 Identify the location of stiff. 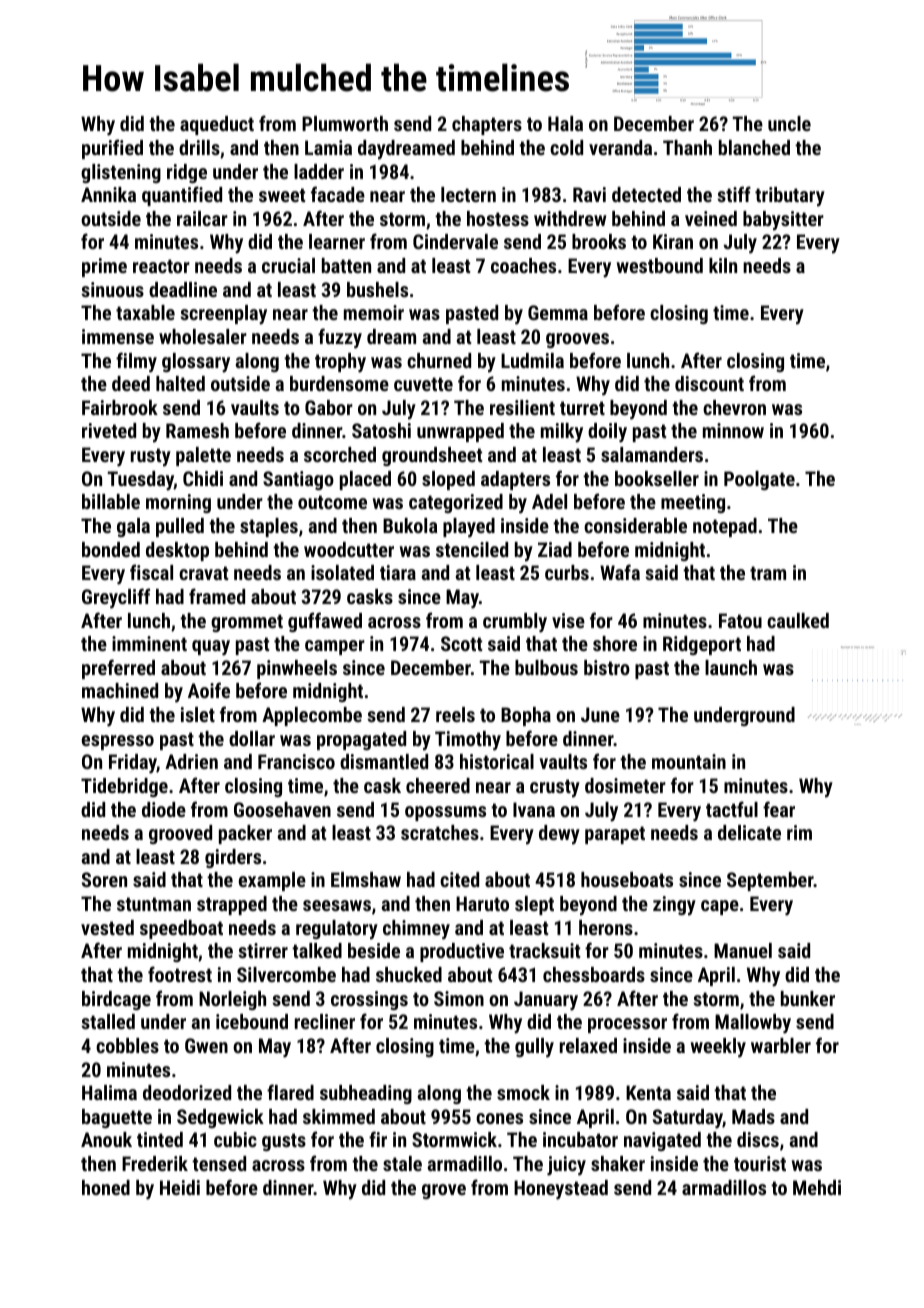
(734, 194).
